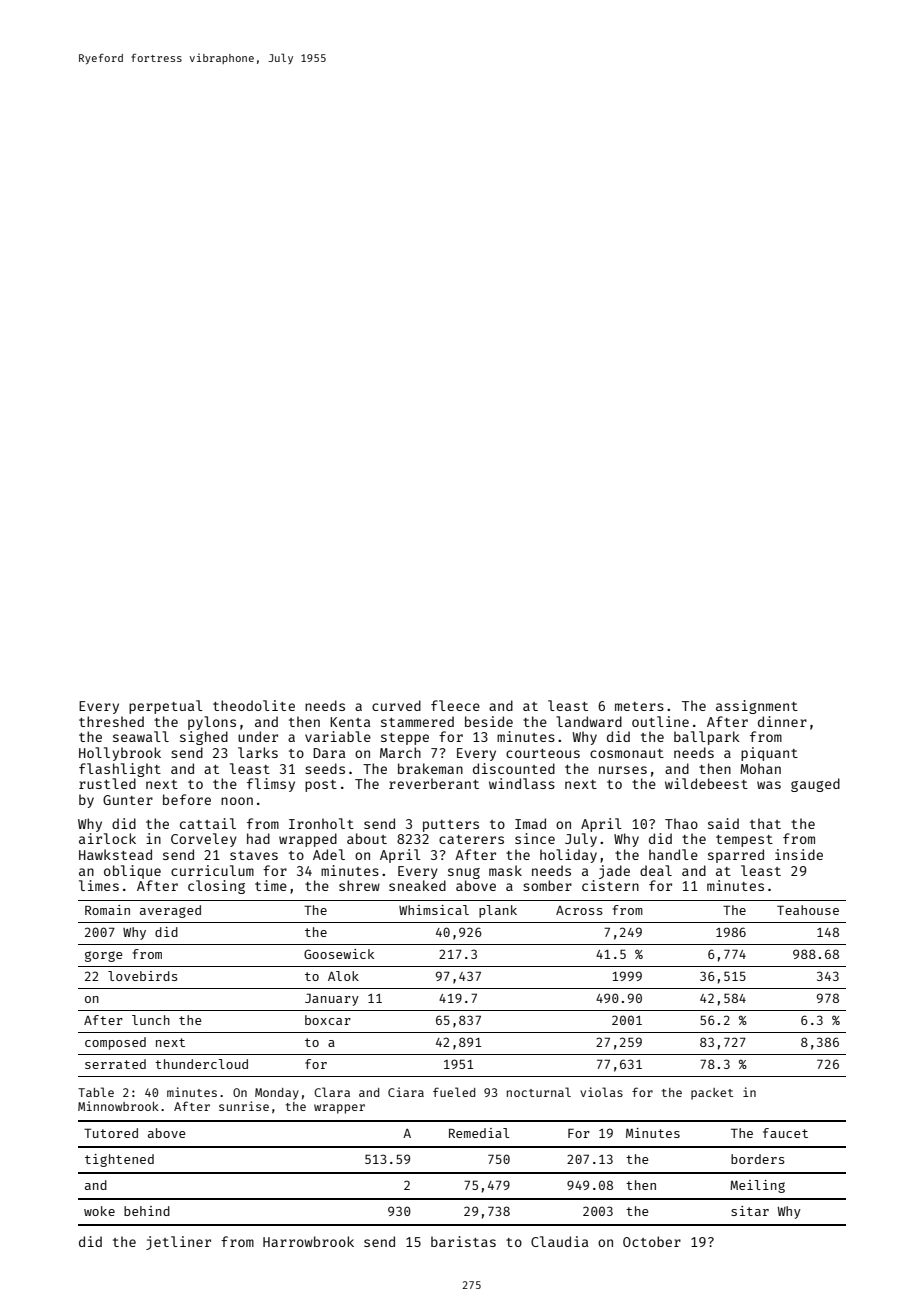 This screenshot has height=1308, width=924. Describe the element at coordinates (343, 976) in the screenshot. I see `Alok` at that location.
